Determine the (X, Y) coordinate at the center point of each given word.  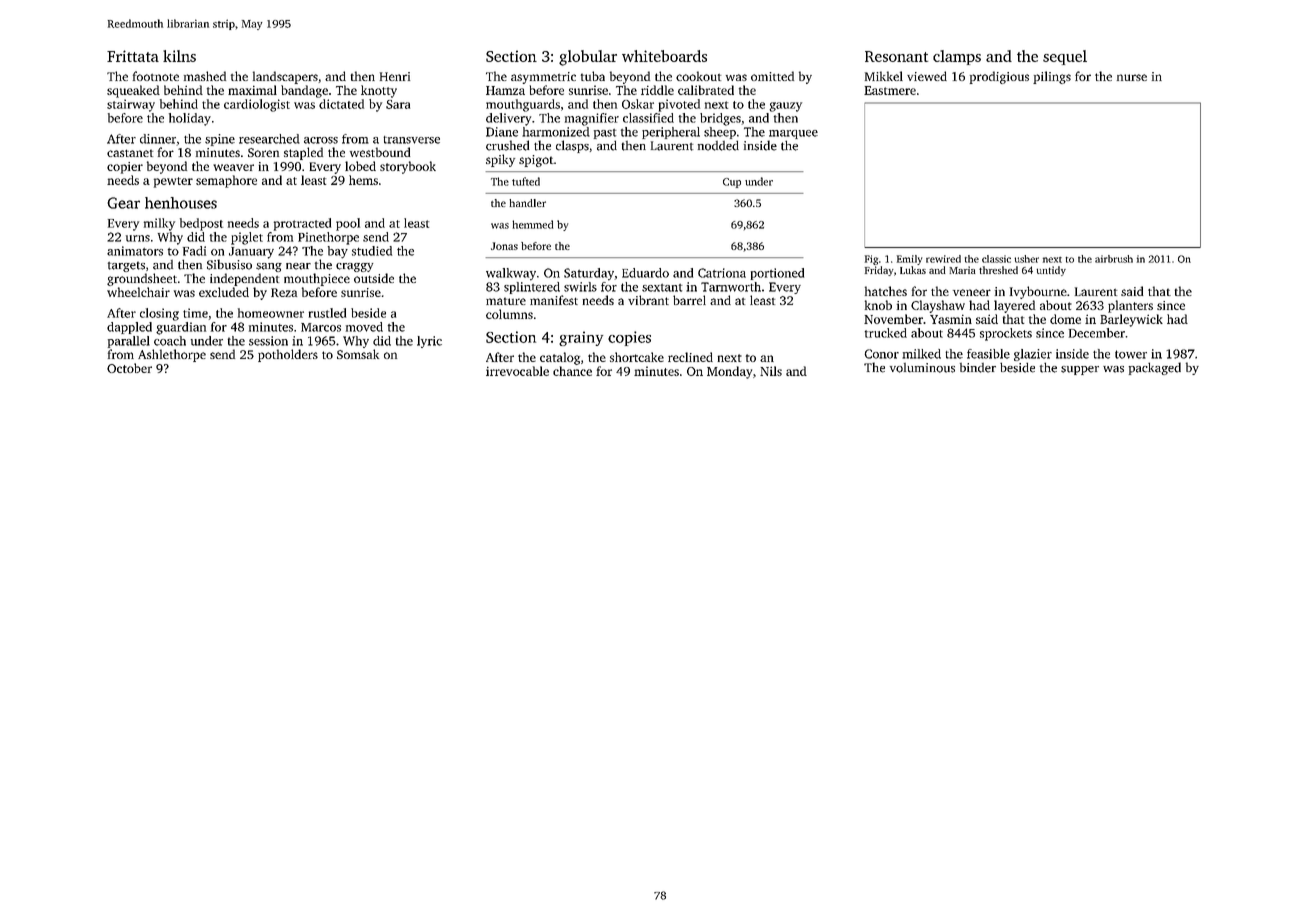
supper (1080, 370)
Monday (729, 372)
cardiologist (257, 105)
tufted (526, 181)
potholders (288, 355)
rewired (943, 259)
